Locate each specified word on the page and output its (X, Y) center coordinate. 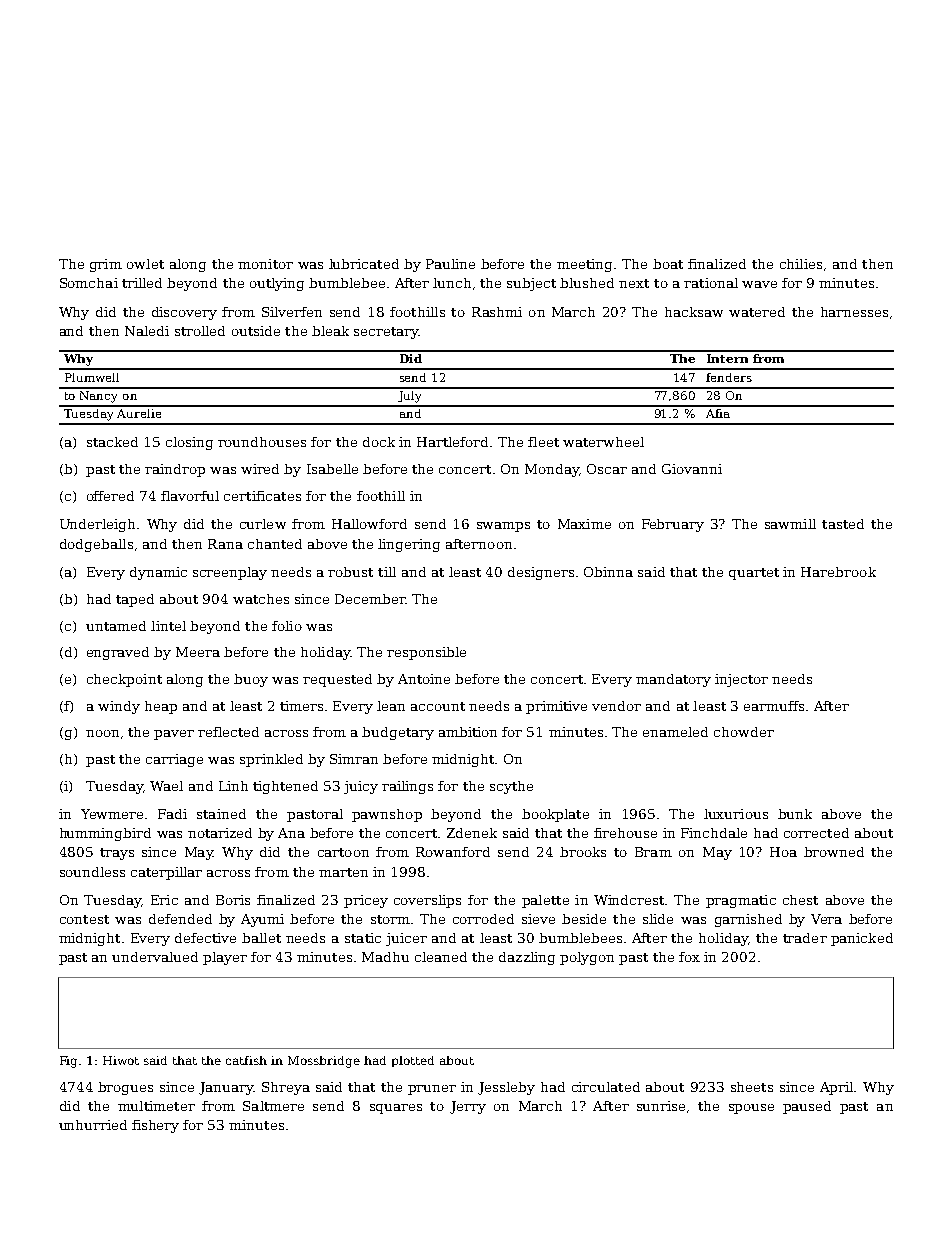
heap (161, 707)
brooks (583, 852)
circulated (606, 1087)
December (370, 599)
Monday (552, 470)
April (836, 1088)
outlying (277, 284)
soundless (92, 872)
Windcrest (629, 900)
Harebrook (838, 572)
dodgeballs (96, 545)
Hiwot (121, 1060)
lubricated (364, 264)
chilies (801, 264)
